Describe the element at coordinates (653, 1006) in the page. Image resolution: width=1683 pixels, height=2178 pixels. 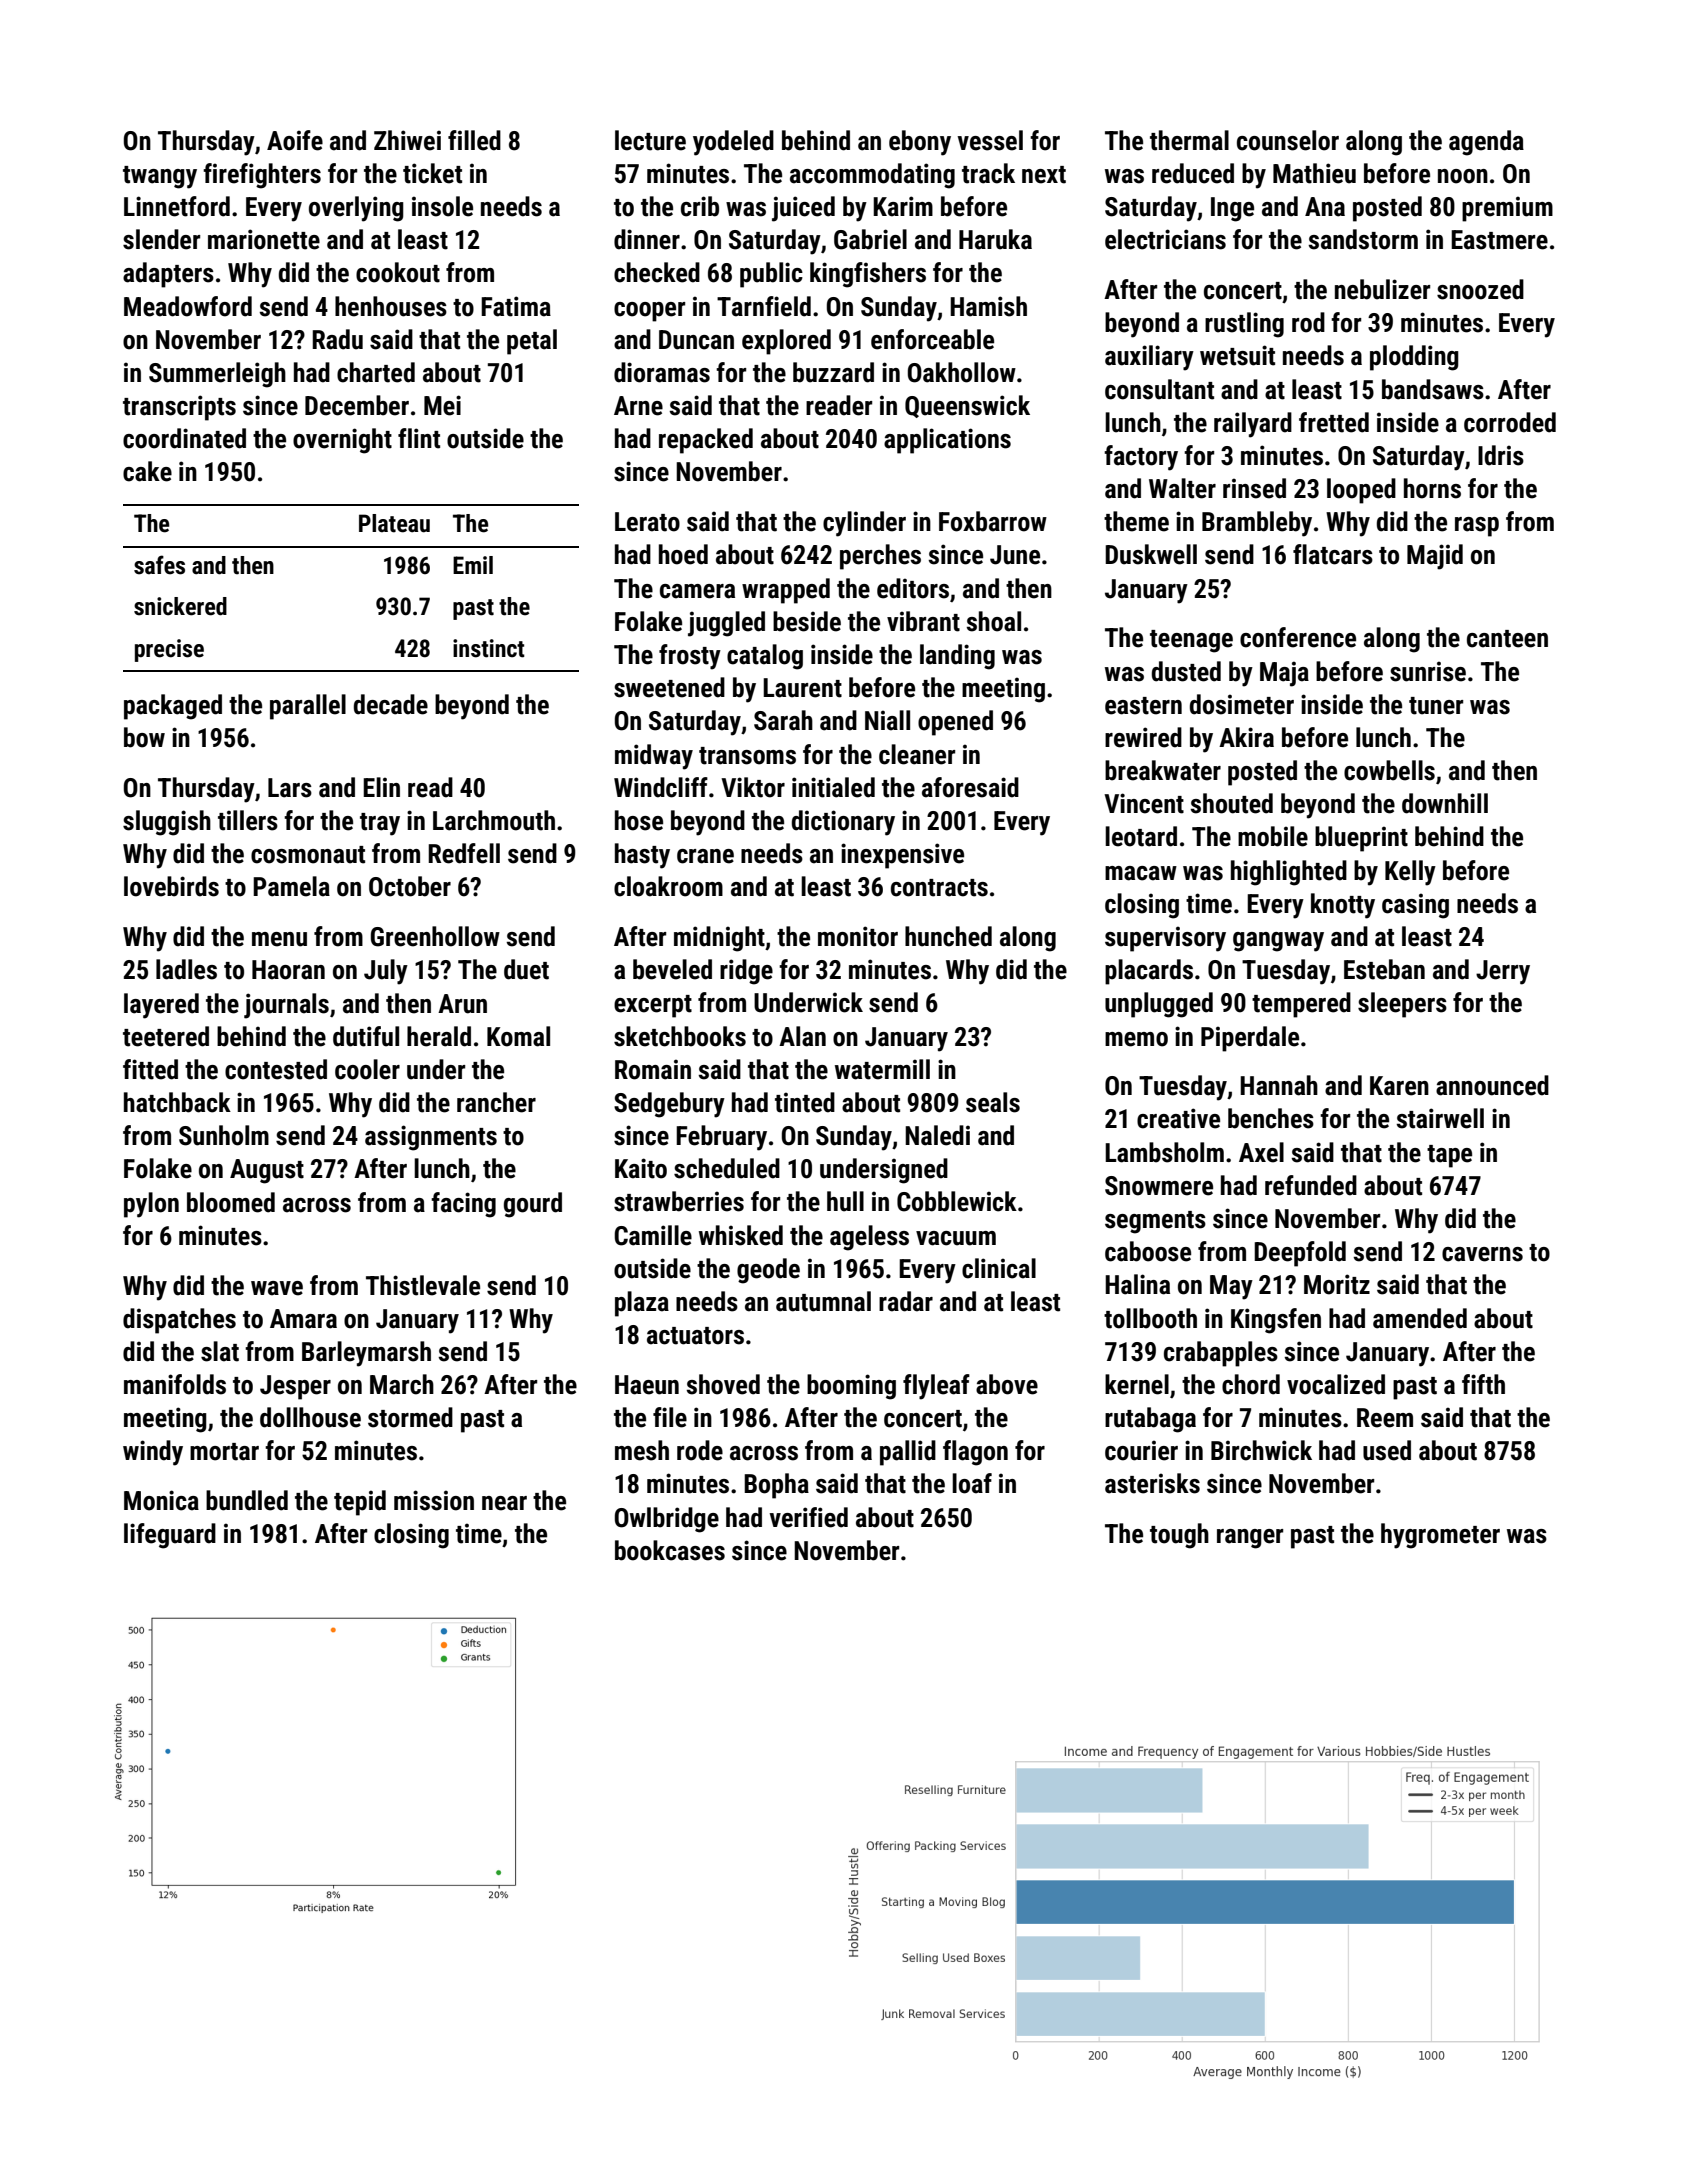
I see `excerpt` at that location.
